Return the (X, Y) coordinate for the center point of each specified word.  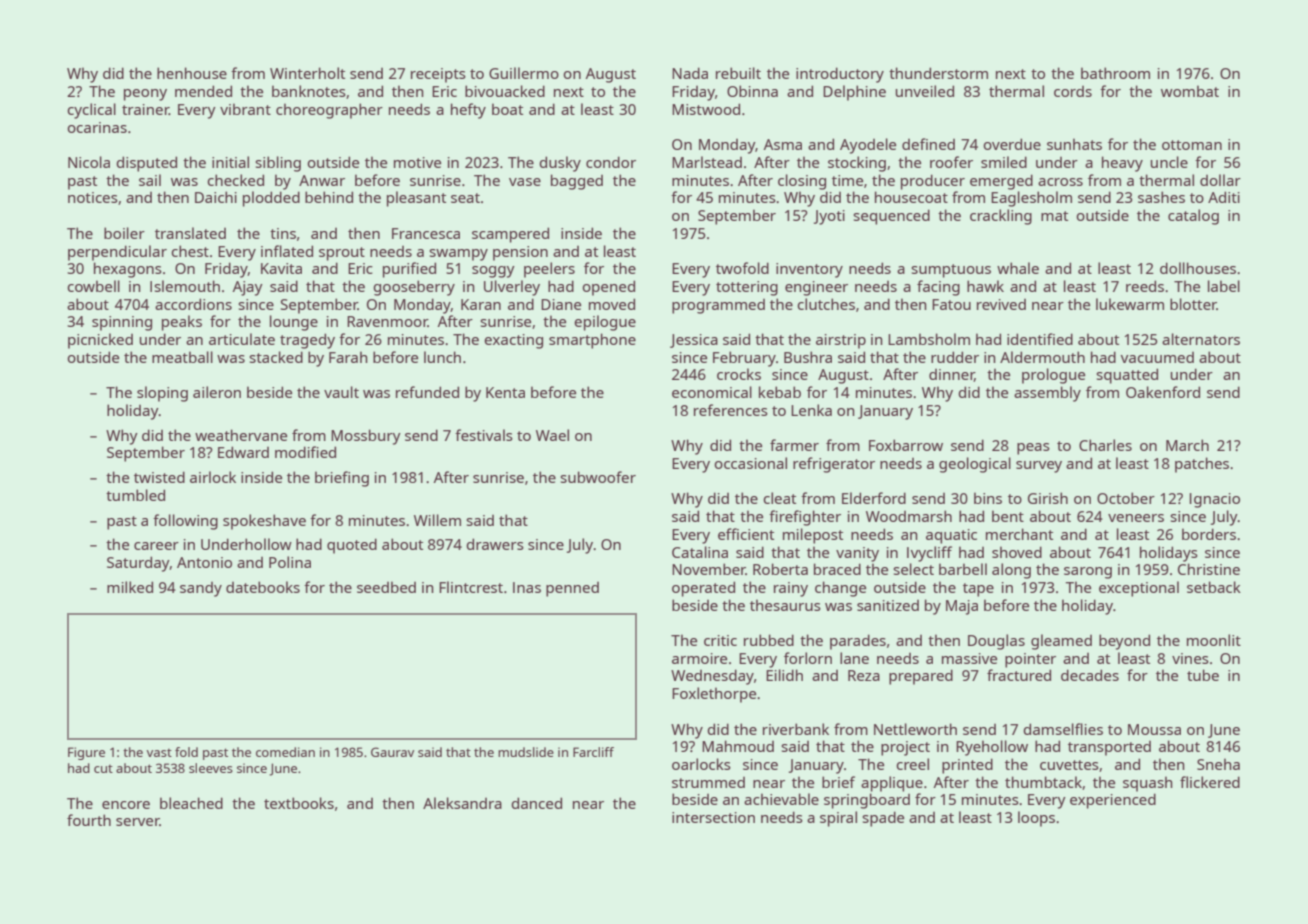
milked (130, 587)
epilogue (605, 323)
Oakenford (1163, 392)
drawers (495, 544)
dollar (1220, 180)
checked (235, 180)
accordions (193, 304)
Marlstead (707, 162)
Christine (1209, 569)
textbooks (299, 803)
